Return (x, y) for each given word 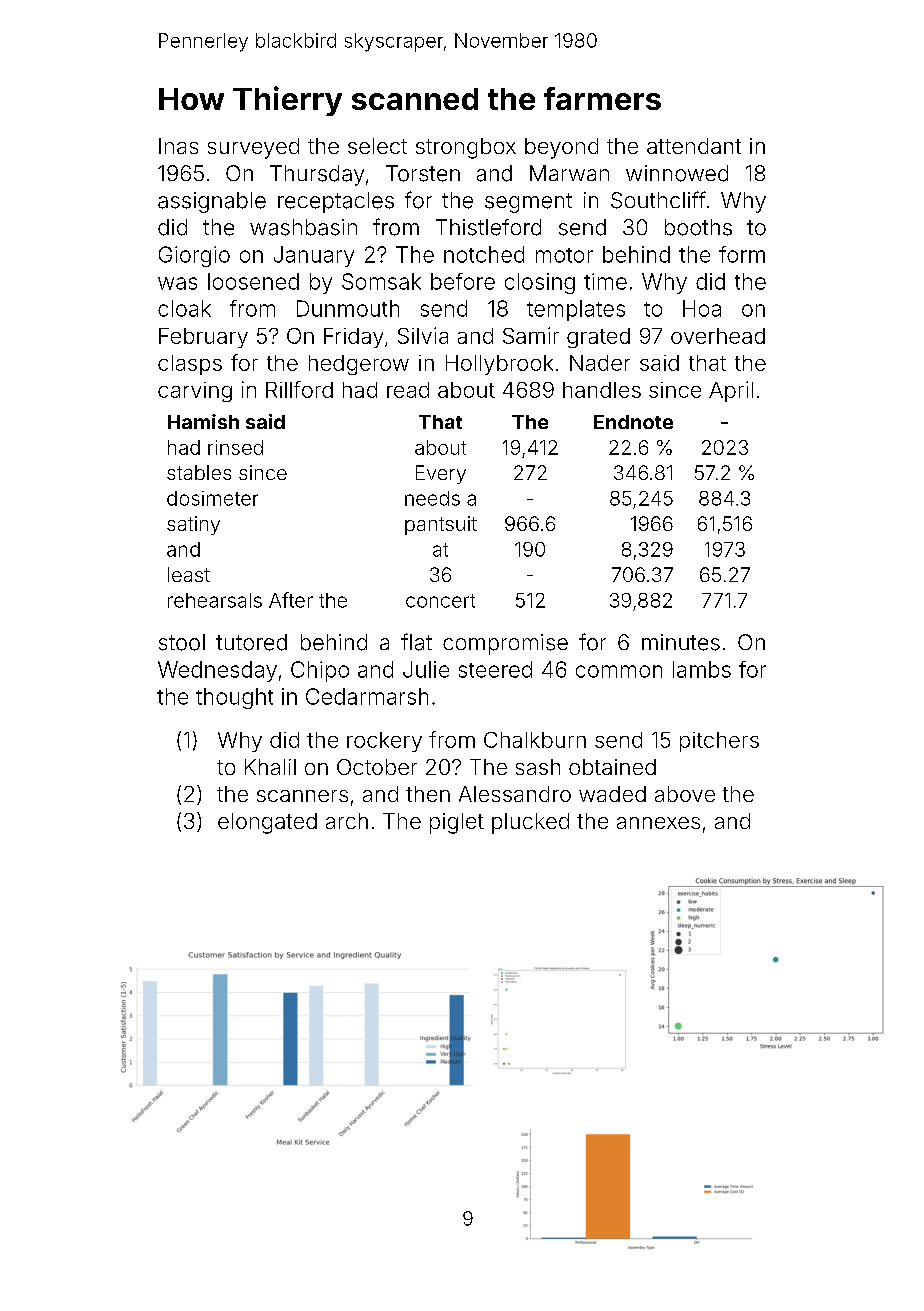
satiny (193, 525)
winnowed (677, 173)
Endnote (633, 422)
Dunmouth (348, 308)
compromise (505, 644)
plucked (530, 823)
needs (432, 498)
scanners (302, 796)
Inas (178, 146)
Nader (600, 363)
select (377, 146)
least (189, 574)
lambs (702, 669)
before (463, 281)
